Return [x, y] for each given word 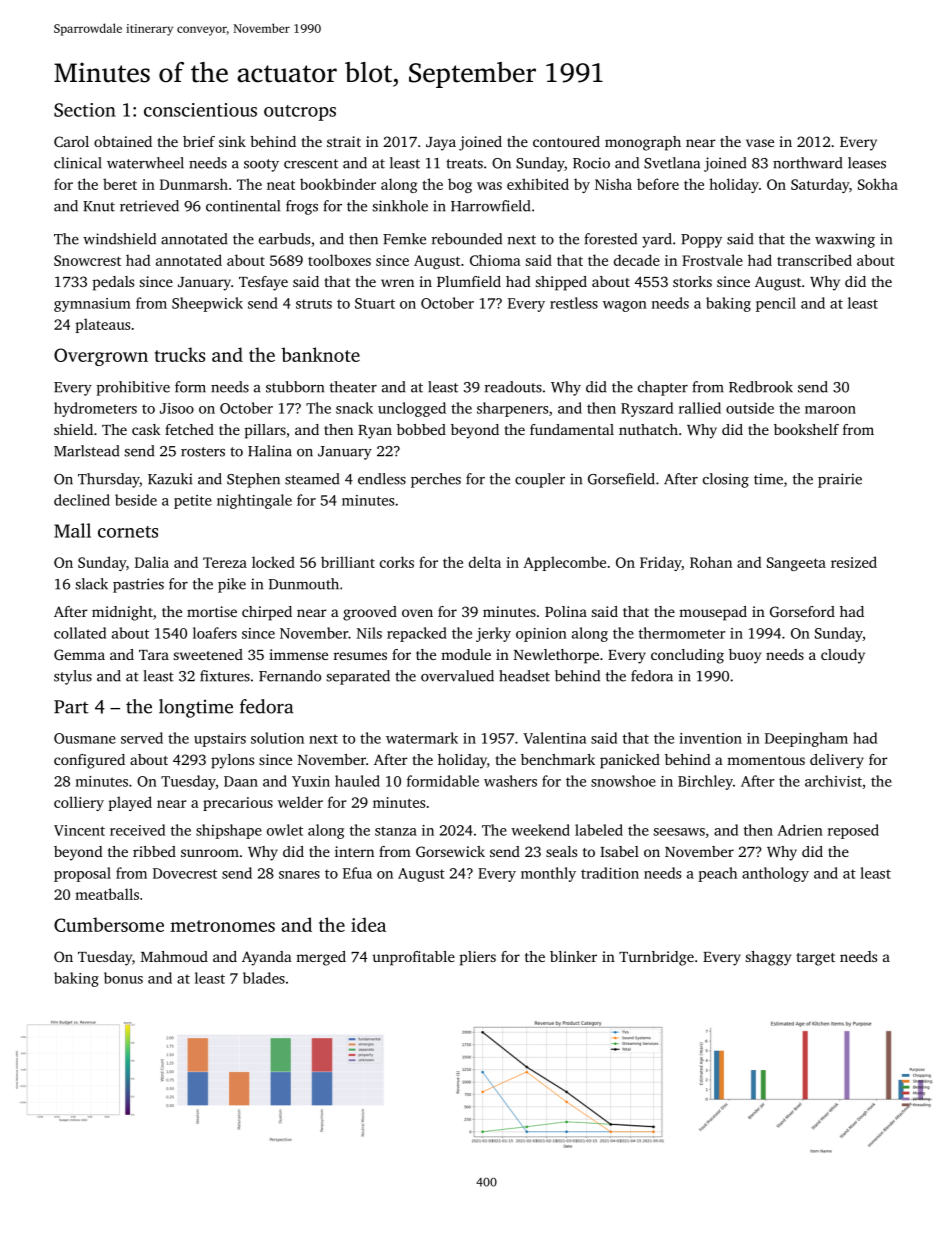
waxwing [845, 240]
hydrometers [95, 409]
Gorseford [802, 611]
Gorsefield [621, 479]
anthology [775, 874]
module [466, 654]
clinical [78, 163]
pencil [776, 304]
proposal [82, 874]
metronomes [222, 926]
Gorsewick [450, 851]
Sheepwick [207, 304]
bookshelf [806, 429]
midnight [122, 613]
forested [610, 239]
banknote [320, 354]
